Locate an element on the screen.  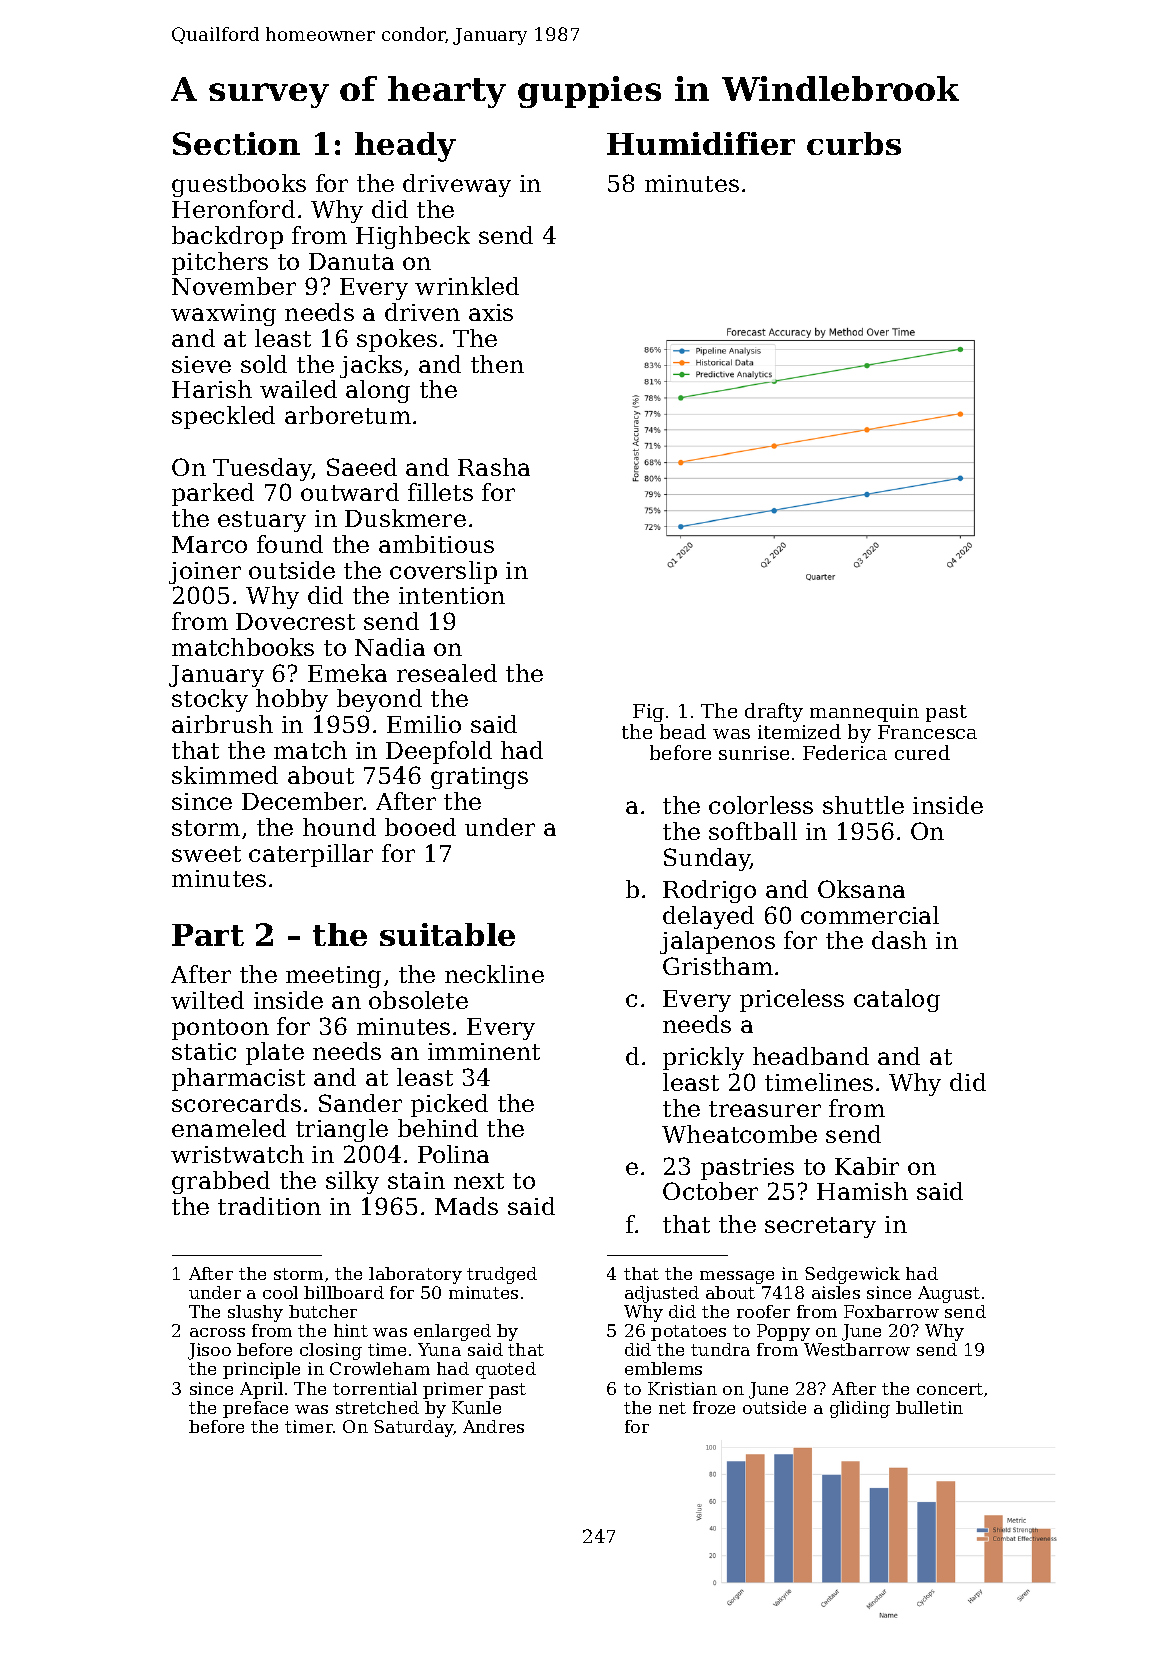
Humidifier is located at coordinates (701, 143).
